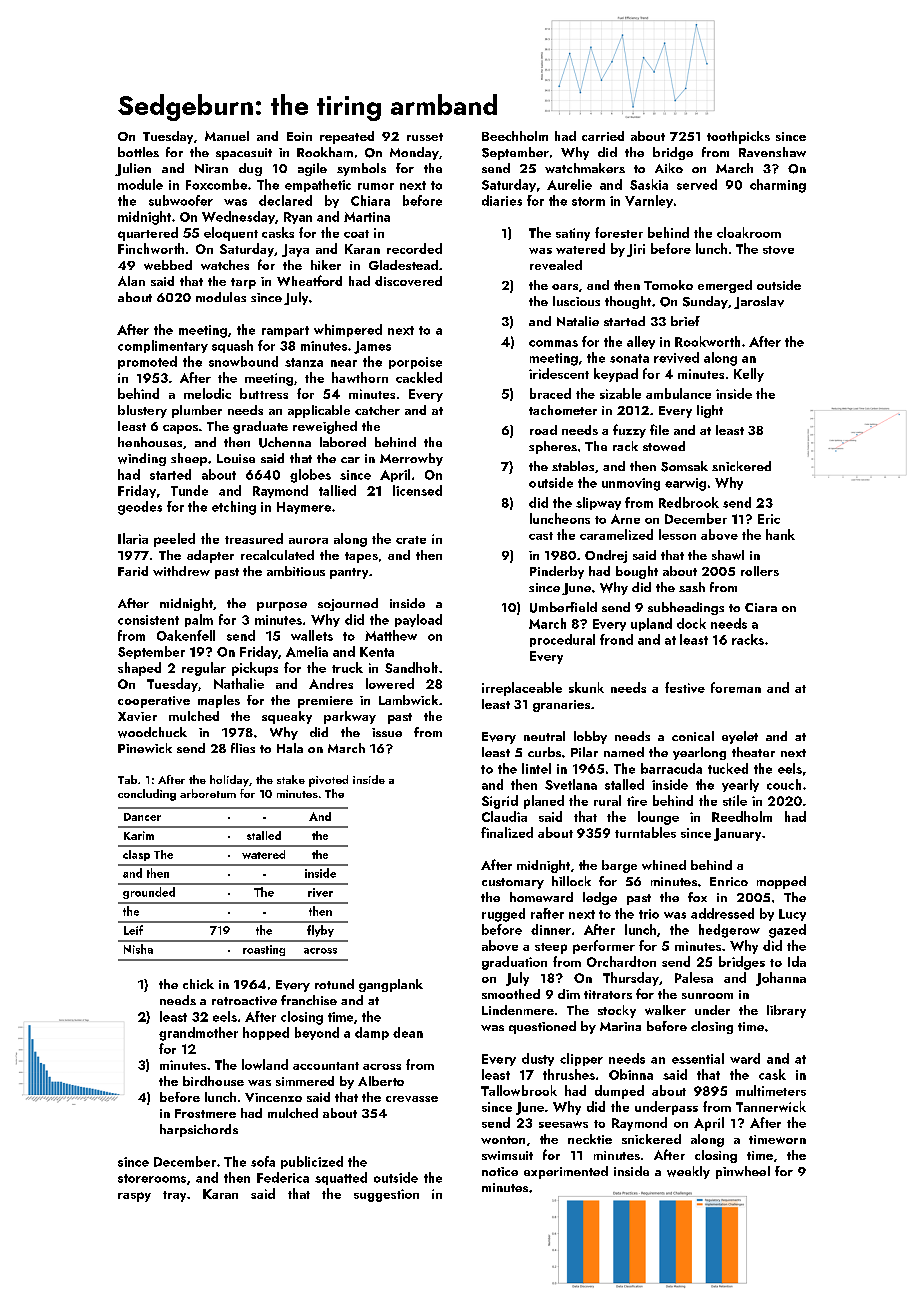 The width and height of the screenshot is (924, 1308). I want to click on Beechholm, so click(515, 136).
